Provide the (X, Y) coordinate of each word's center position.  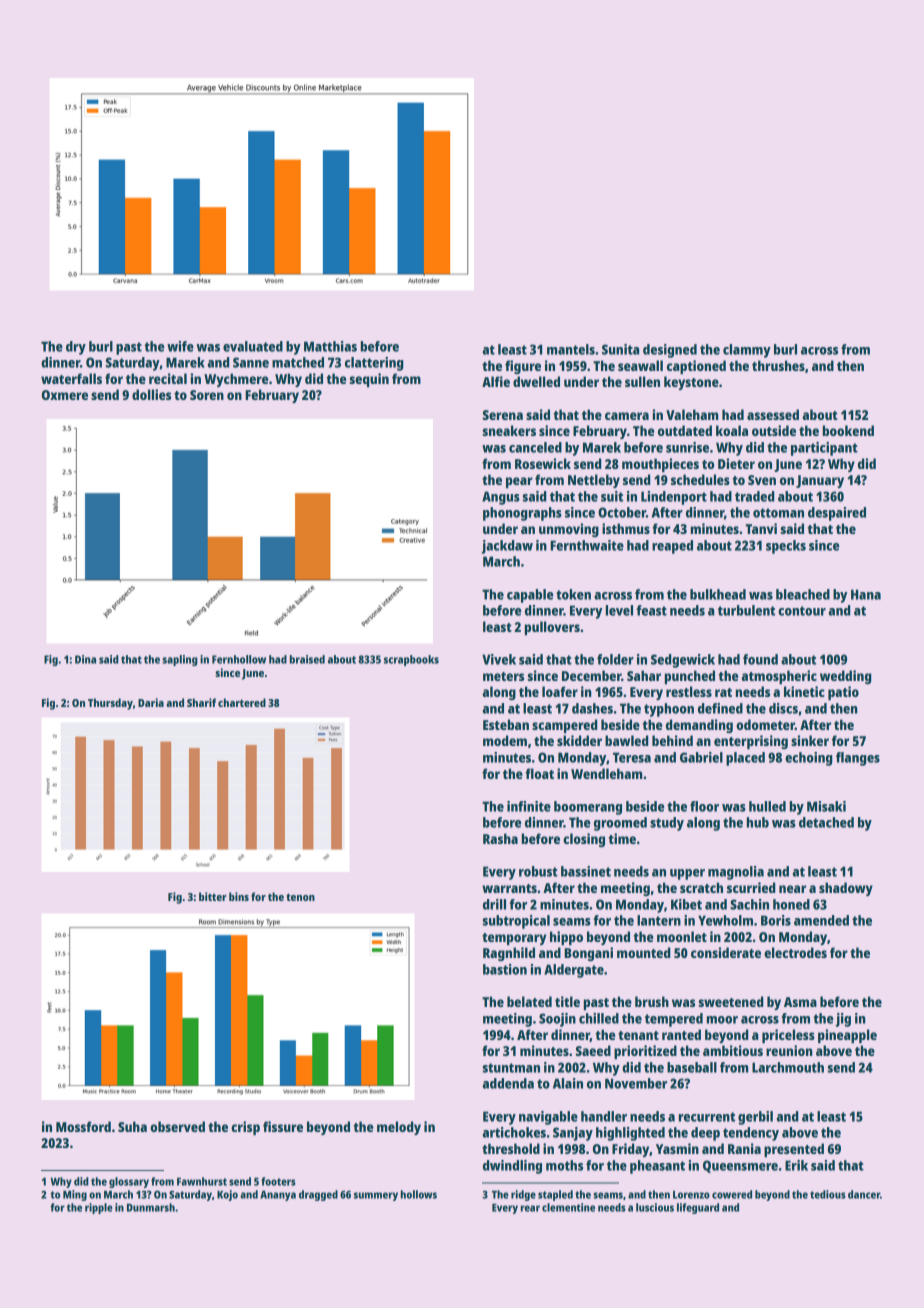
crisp (245, 1128)
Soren (207, 395)
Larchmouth (788, 1067)
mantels (571, 349)
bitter (213, 896)
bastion (505, 969)
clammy (747, 351)
